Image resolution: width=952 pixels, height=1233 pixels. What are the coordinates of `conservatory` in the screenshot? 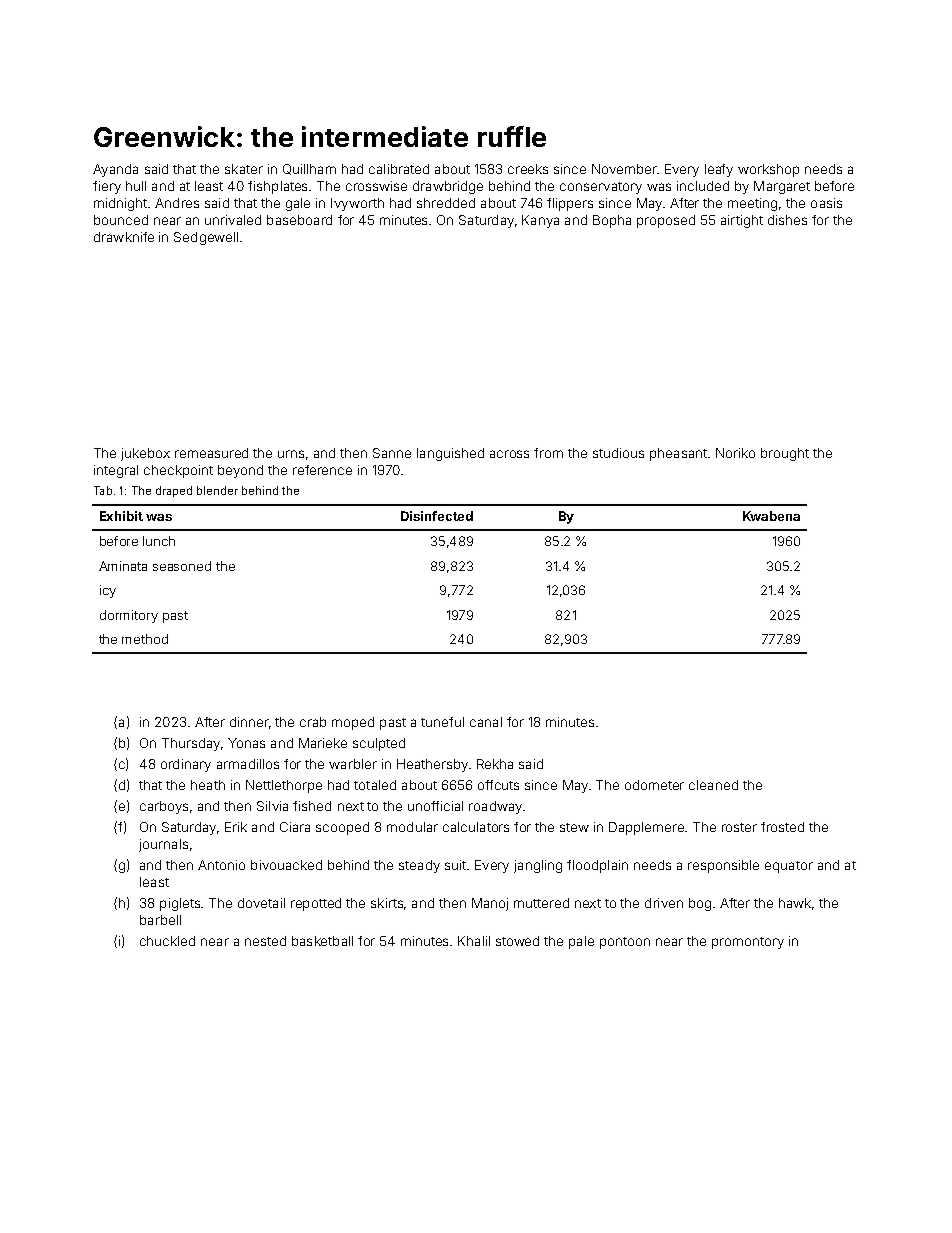 It's located at (601, 188).
